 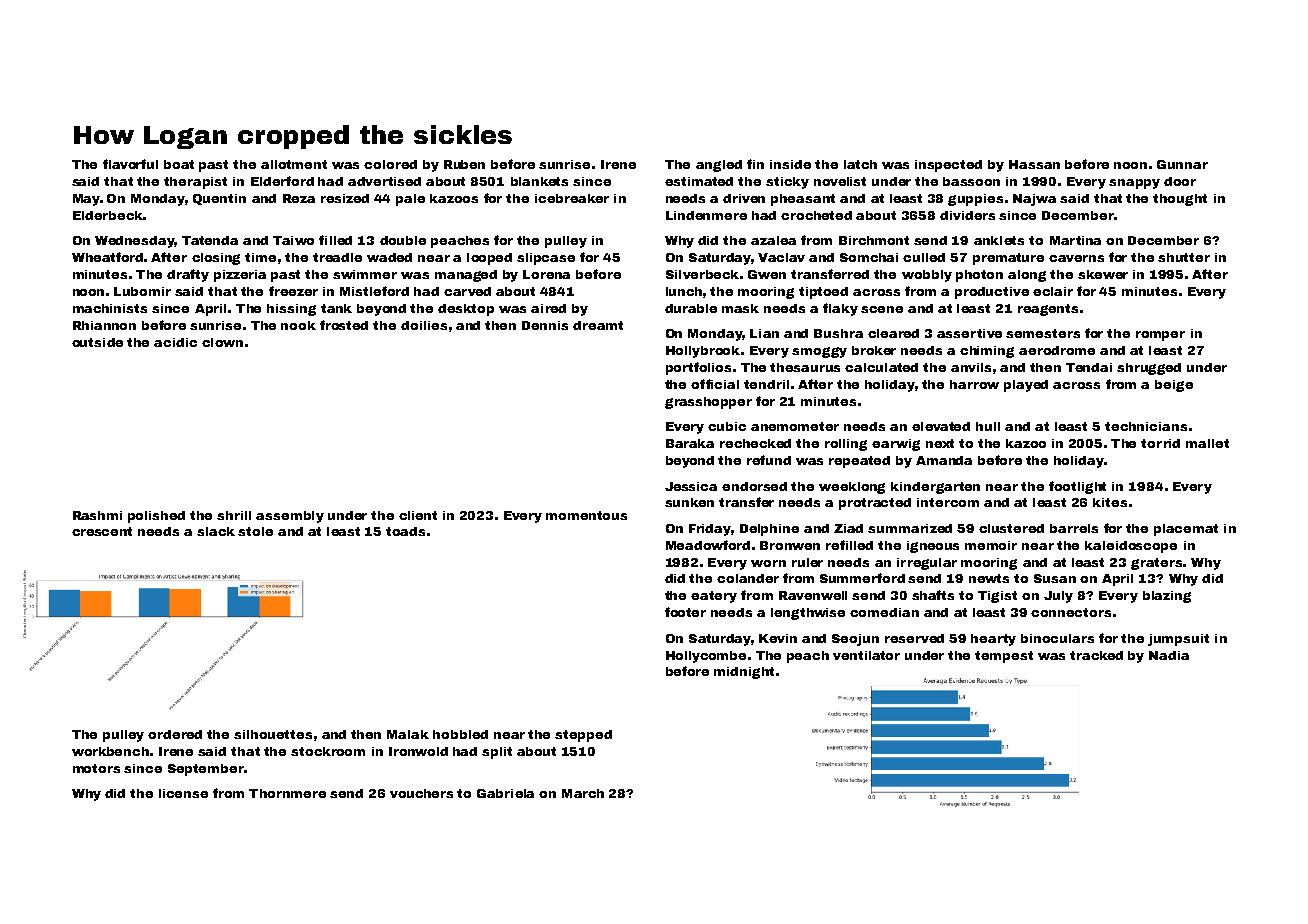 I want to click on graters, so click(x=1156, y=564).
